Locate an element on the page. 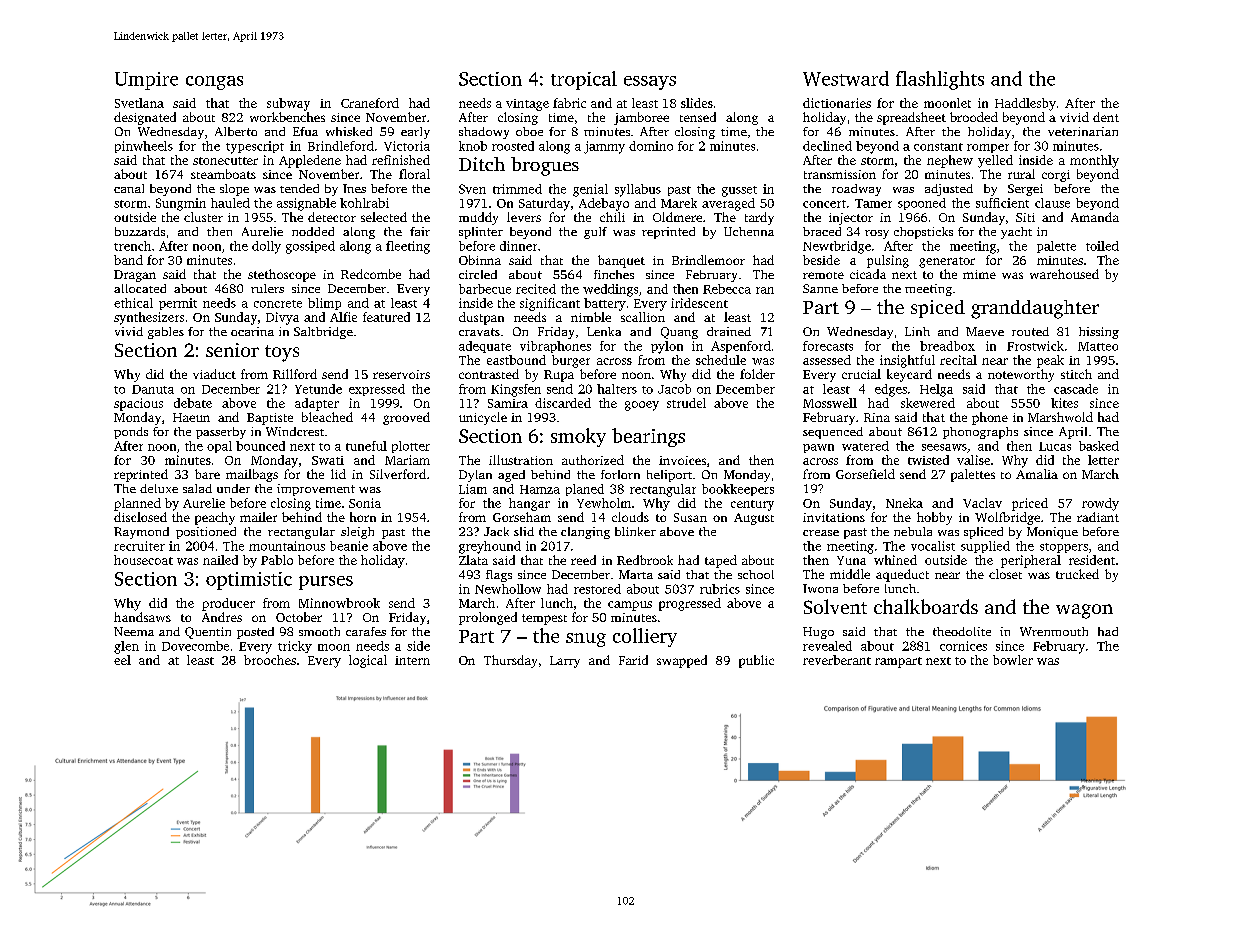  tardy is located at coordinates (759, 218).
